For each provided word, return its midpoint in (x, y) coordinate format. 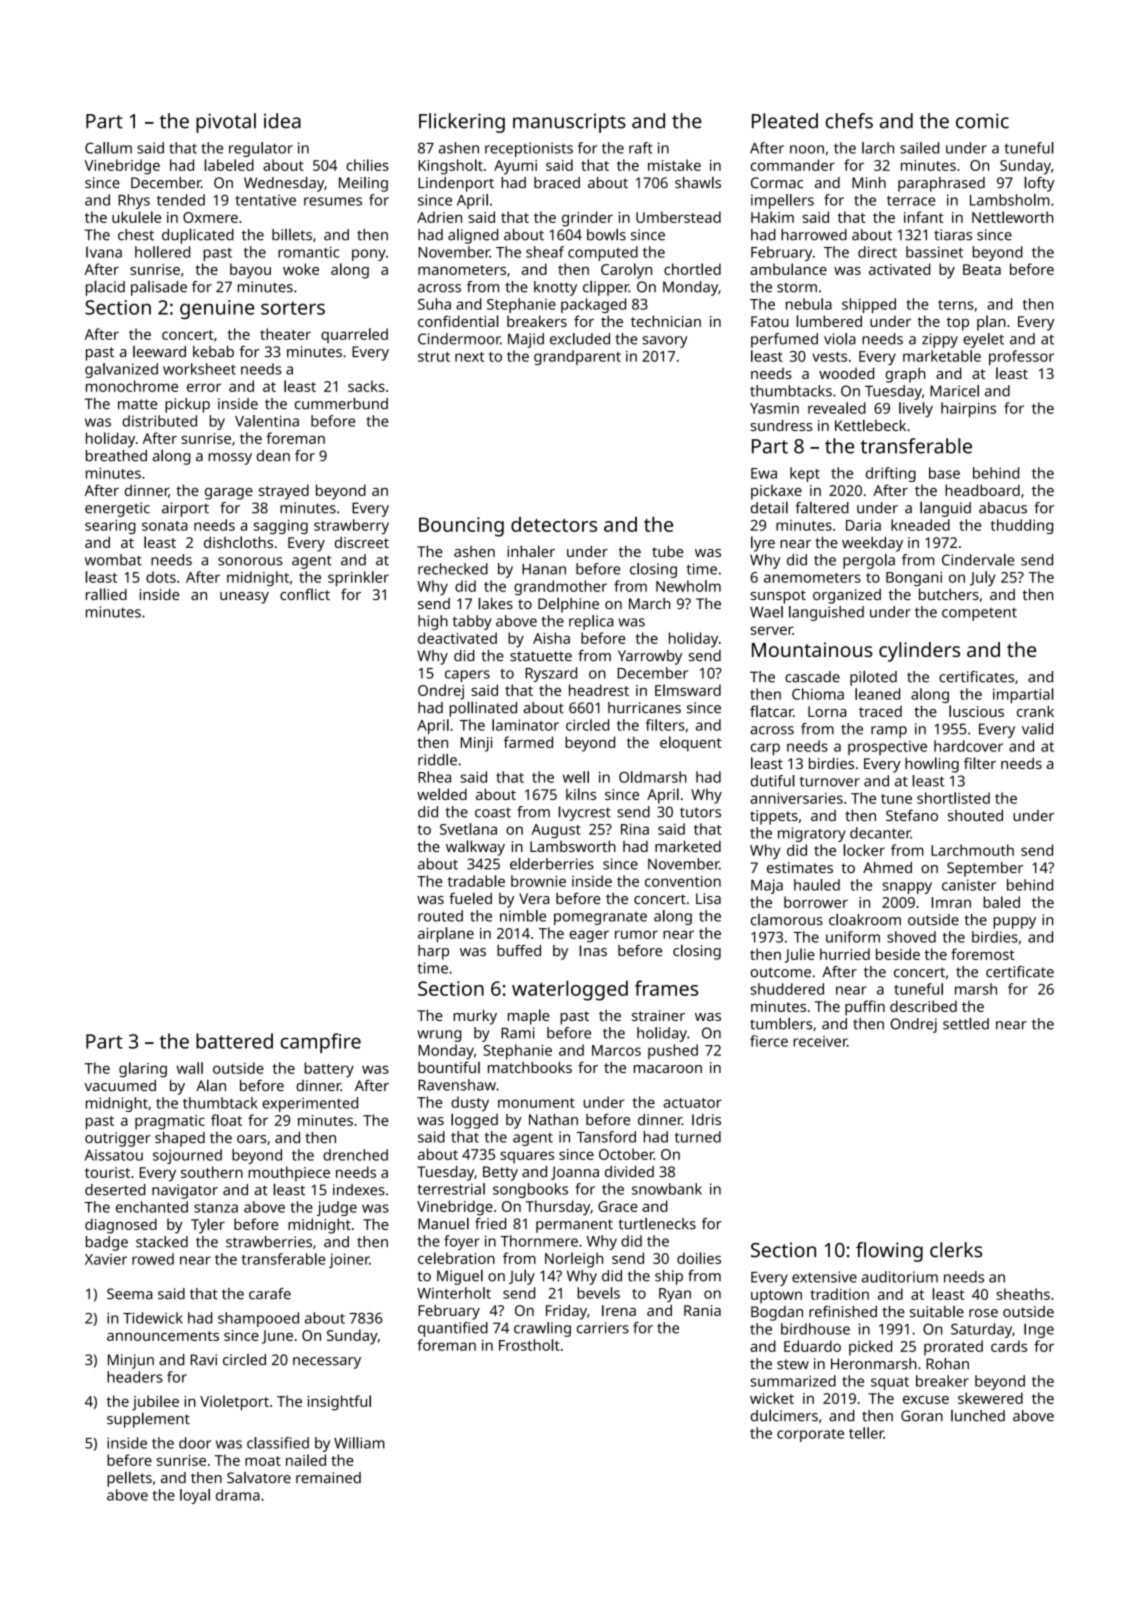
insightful (339, 1403)
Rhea (434, 777)
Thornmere (539, 1241)
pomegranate (600, 918)
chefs (849, 121)
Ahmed (887, 867)
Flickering (462, 123)
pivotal (226, 123)
